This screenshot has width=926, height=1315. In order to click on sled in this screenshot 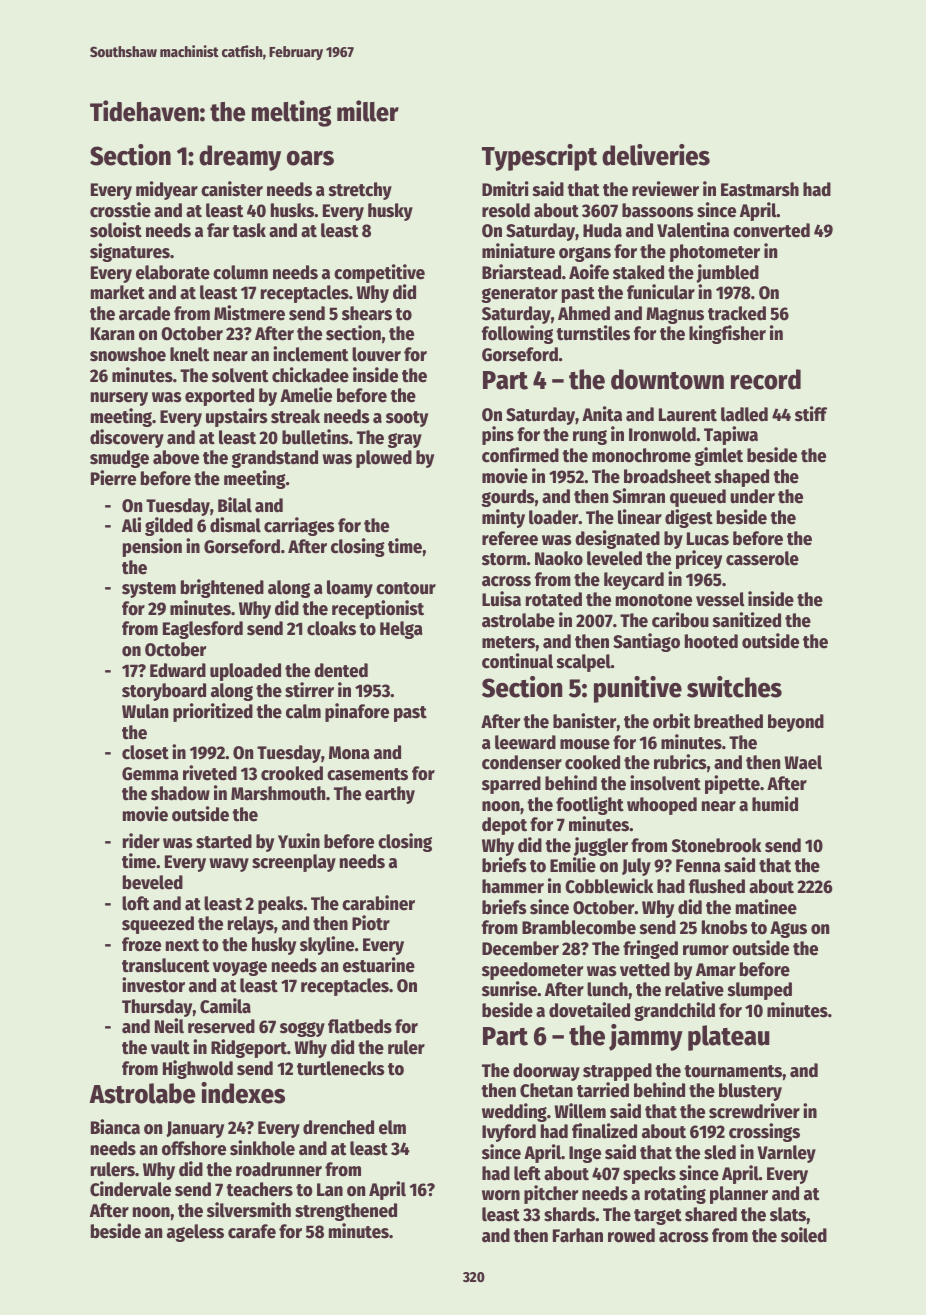, I will do `click(720, 1152)`.
